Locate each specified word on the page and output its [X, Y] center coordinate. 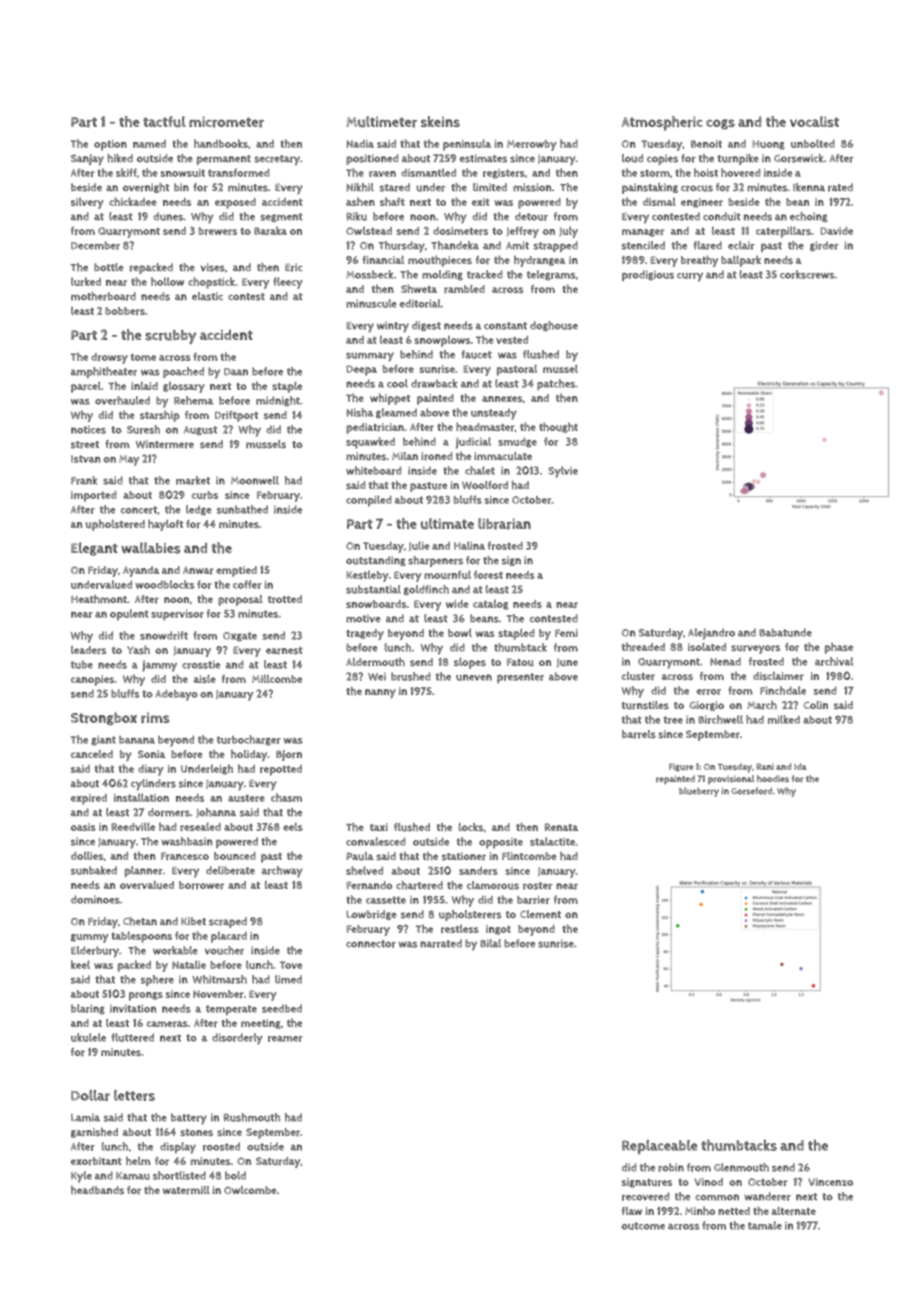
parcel [86, 387]
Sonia [152, 754]
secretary [277, 160]
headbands [97, 1190]
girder [824, 246]
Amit [517, 245]
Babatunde [785, 632]
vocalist [814, 121]
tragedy [365, 634]
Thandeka [455, 245]
